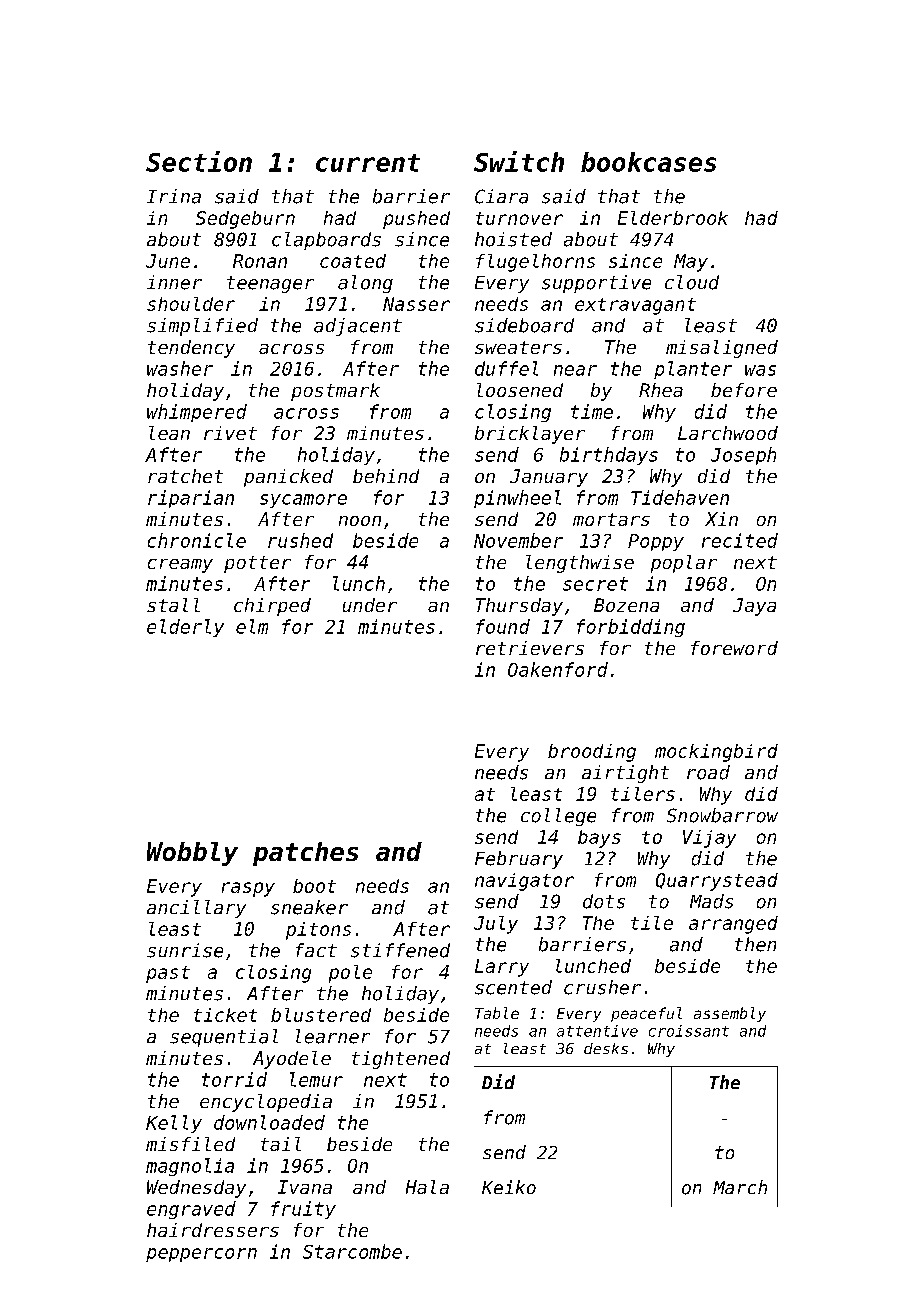  Describe the element at coordinates (272, 607) in the page. I see `chirped` at that location.
